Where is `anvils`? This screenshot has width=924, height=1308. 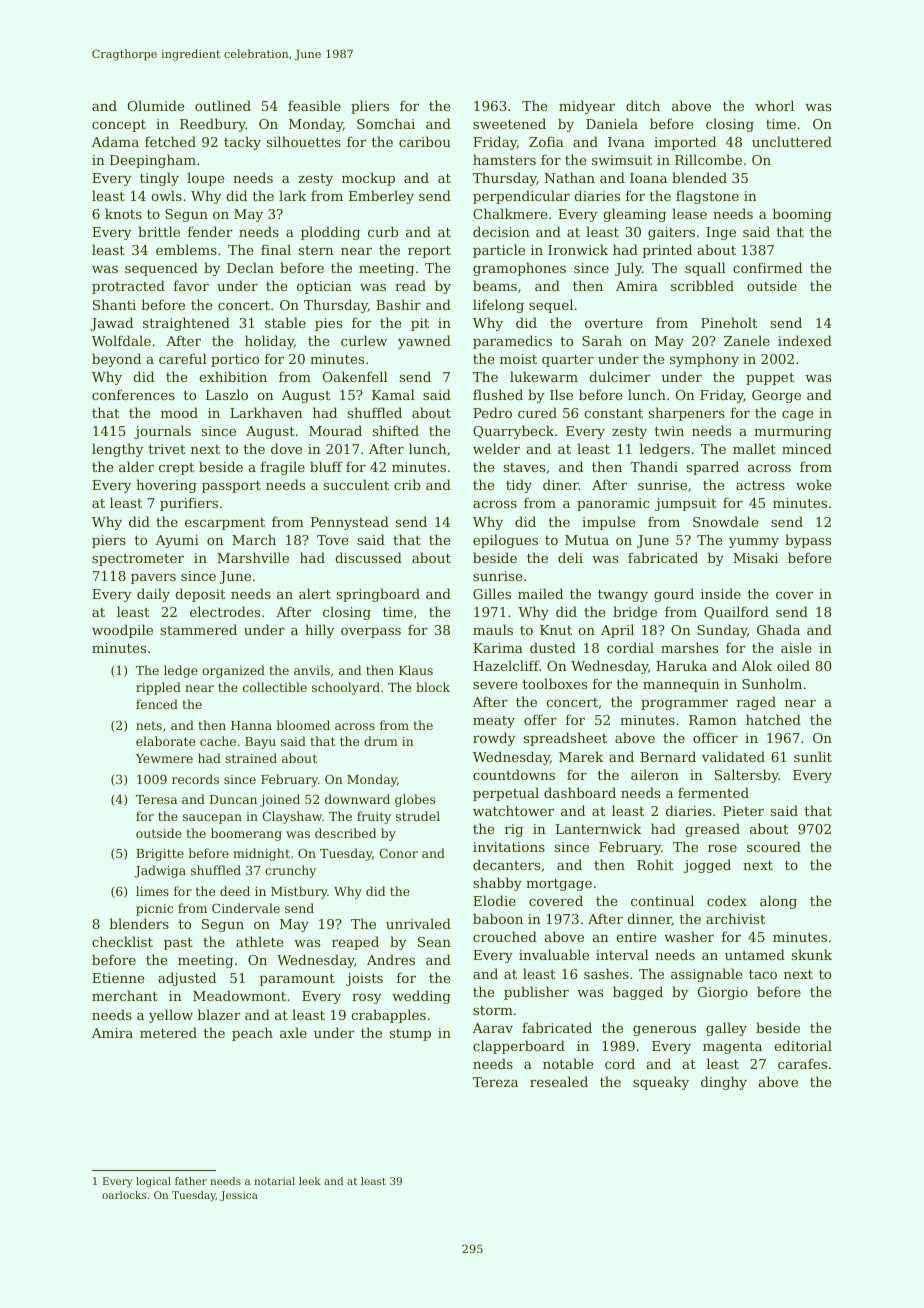 anvils is located at coordinates (312, 670).
